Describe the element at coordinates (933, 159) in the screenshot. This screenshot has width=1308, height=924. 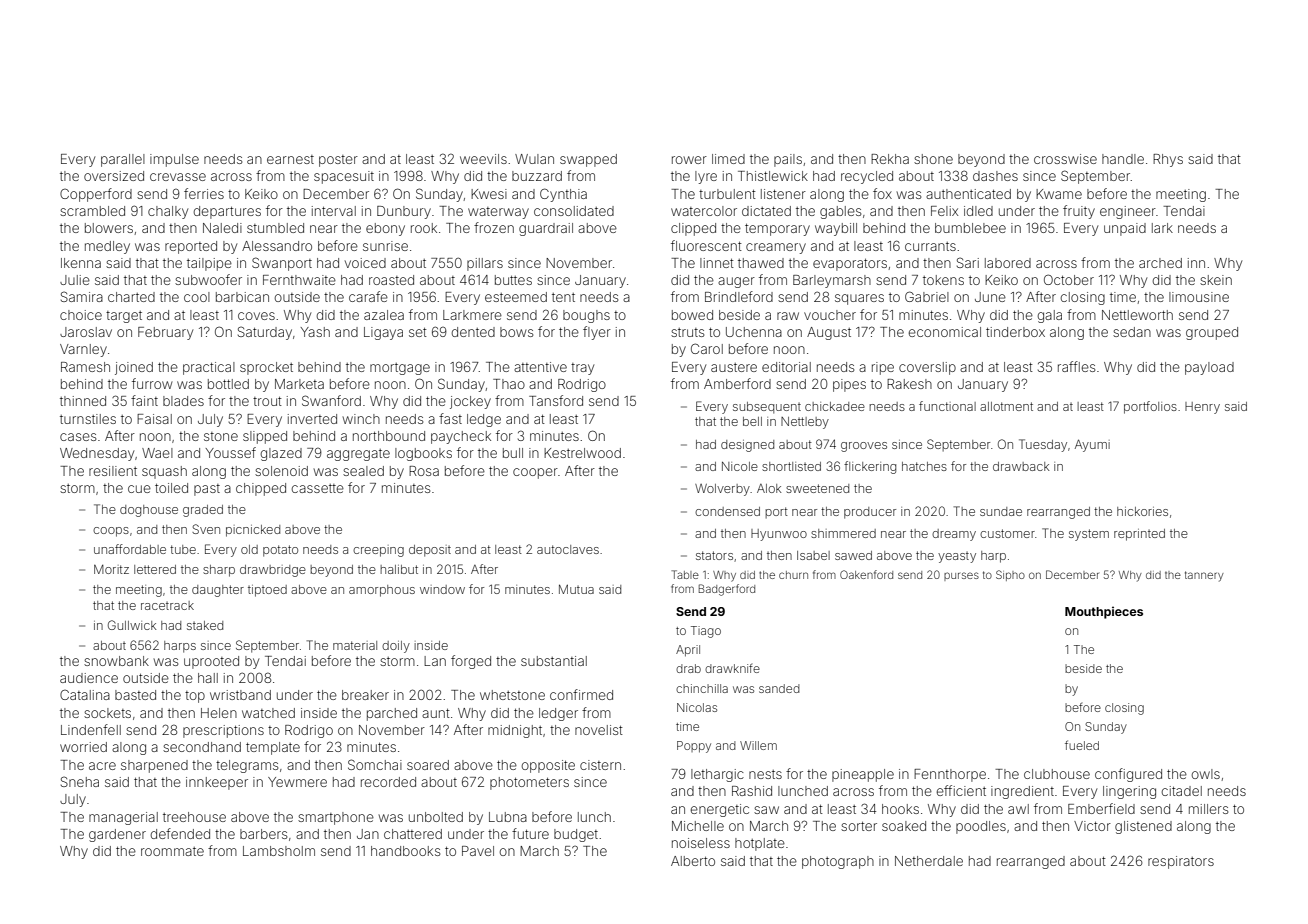
I see `shone` at that location.
